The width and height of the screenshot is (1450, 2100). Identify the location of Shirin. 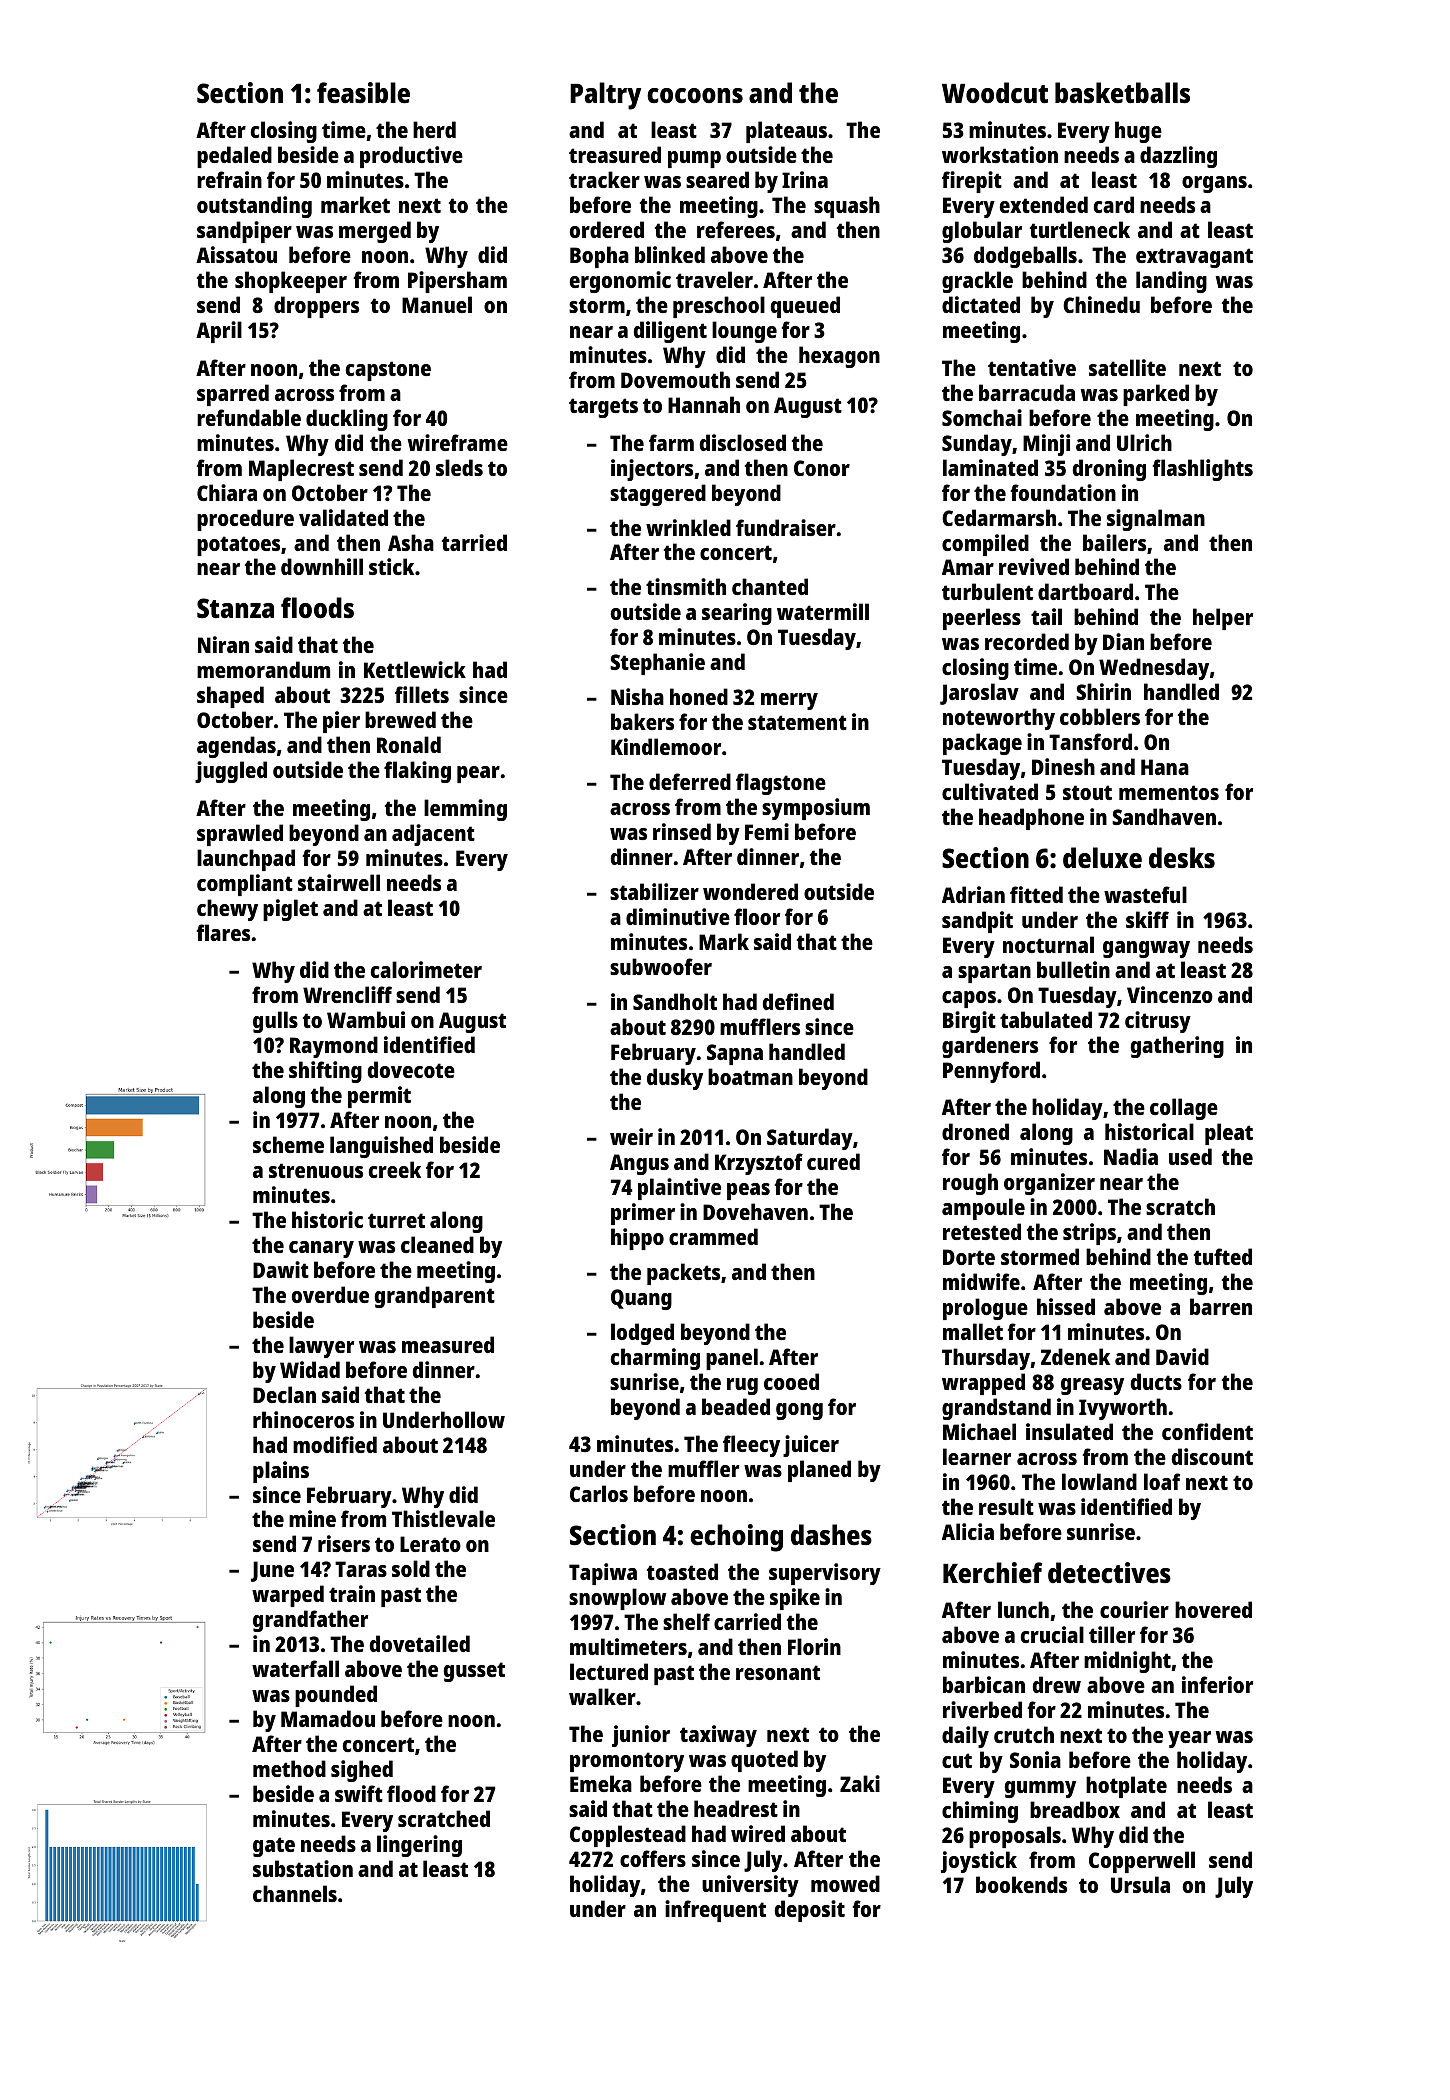
(1103, 691).
